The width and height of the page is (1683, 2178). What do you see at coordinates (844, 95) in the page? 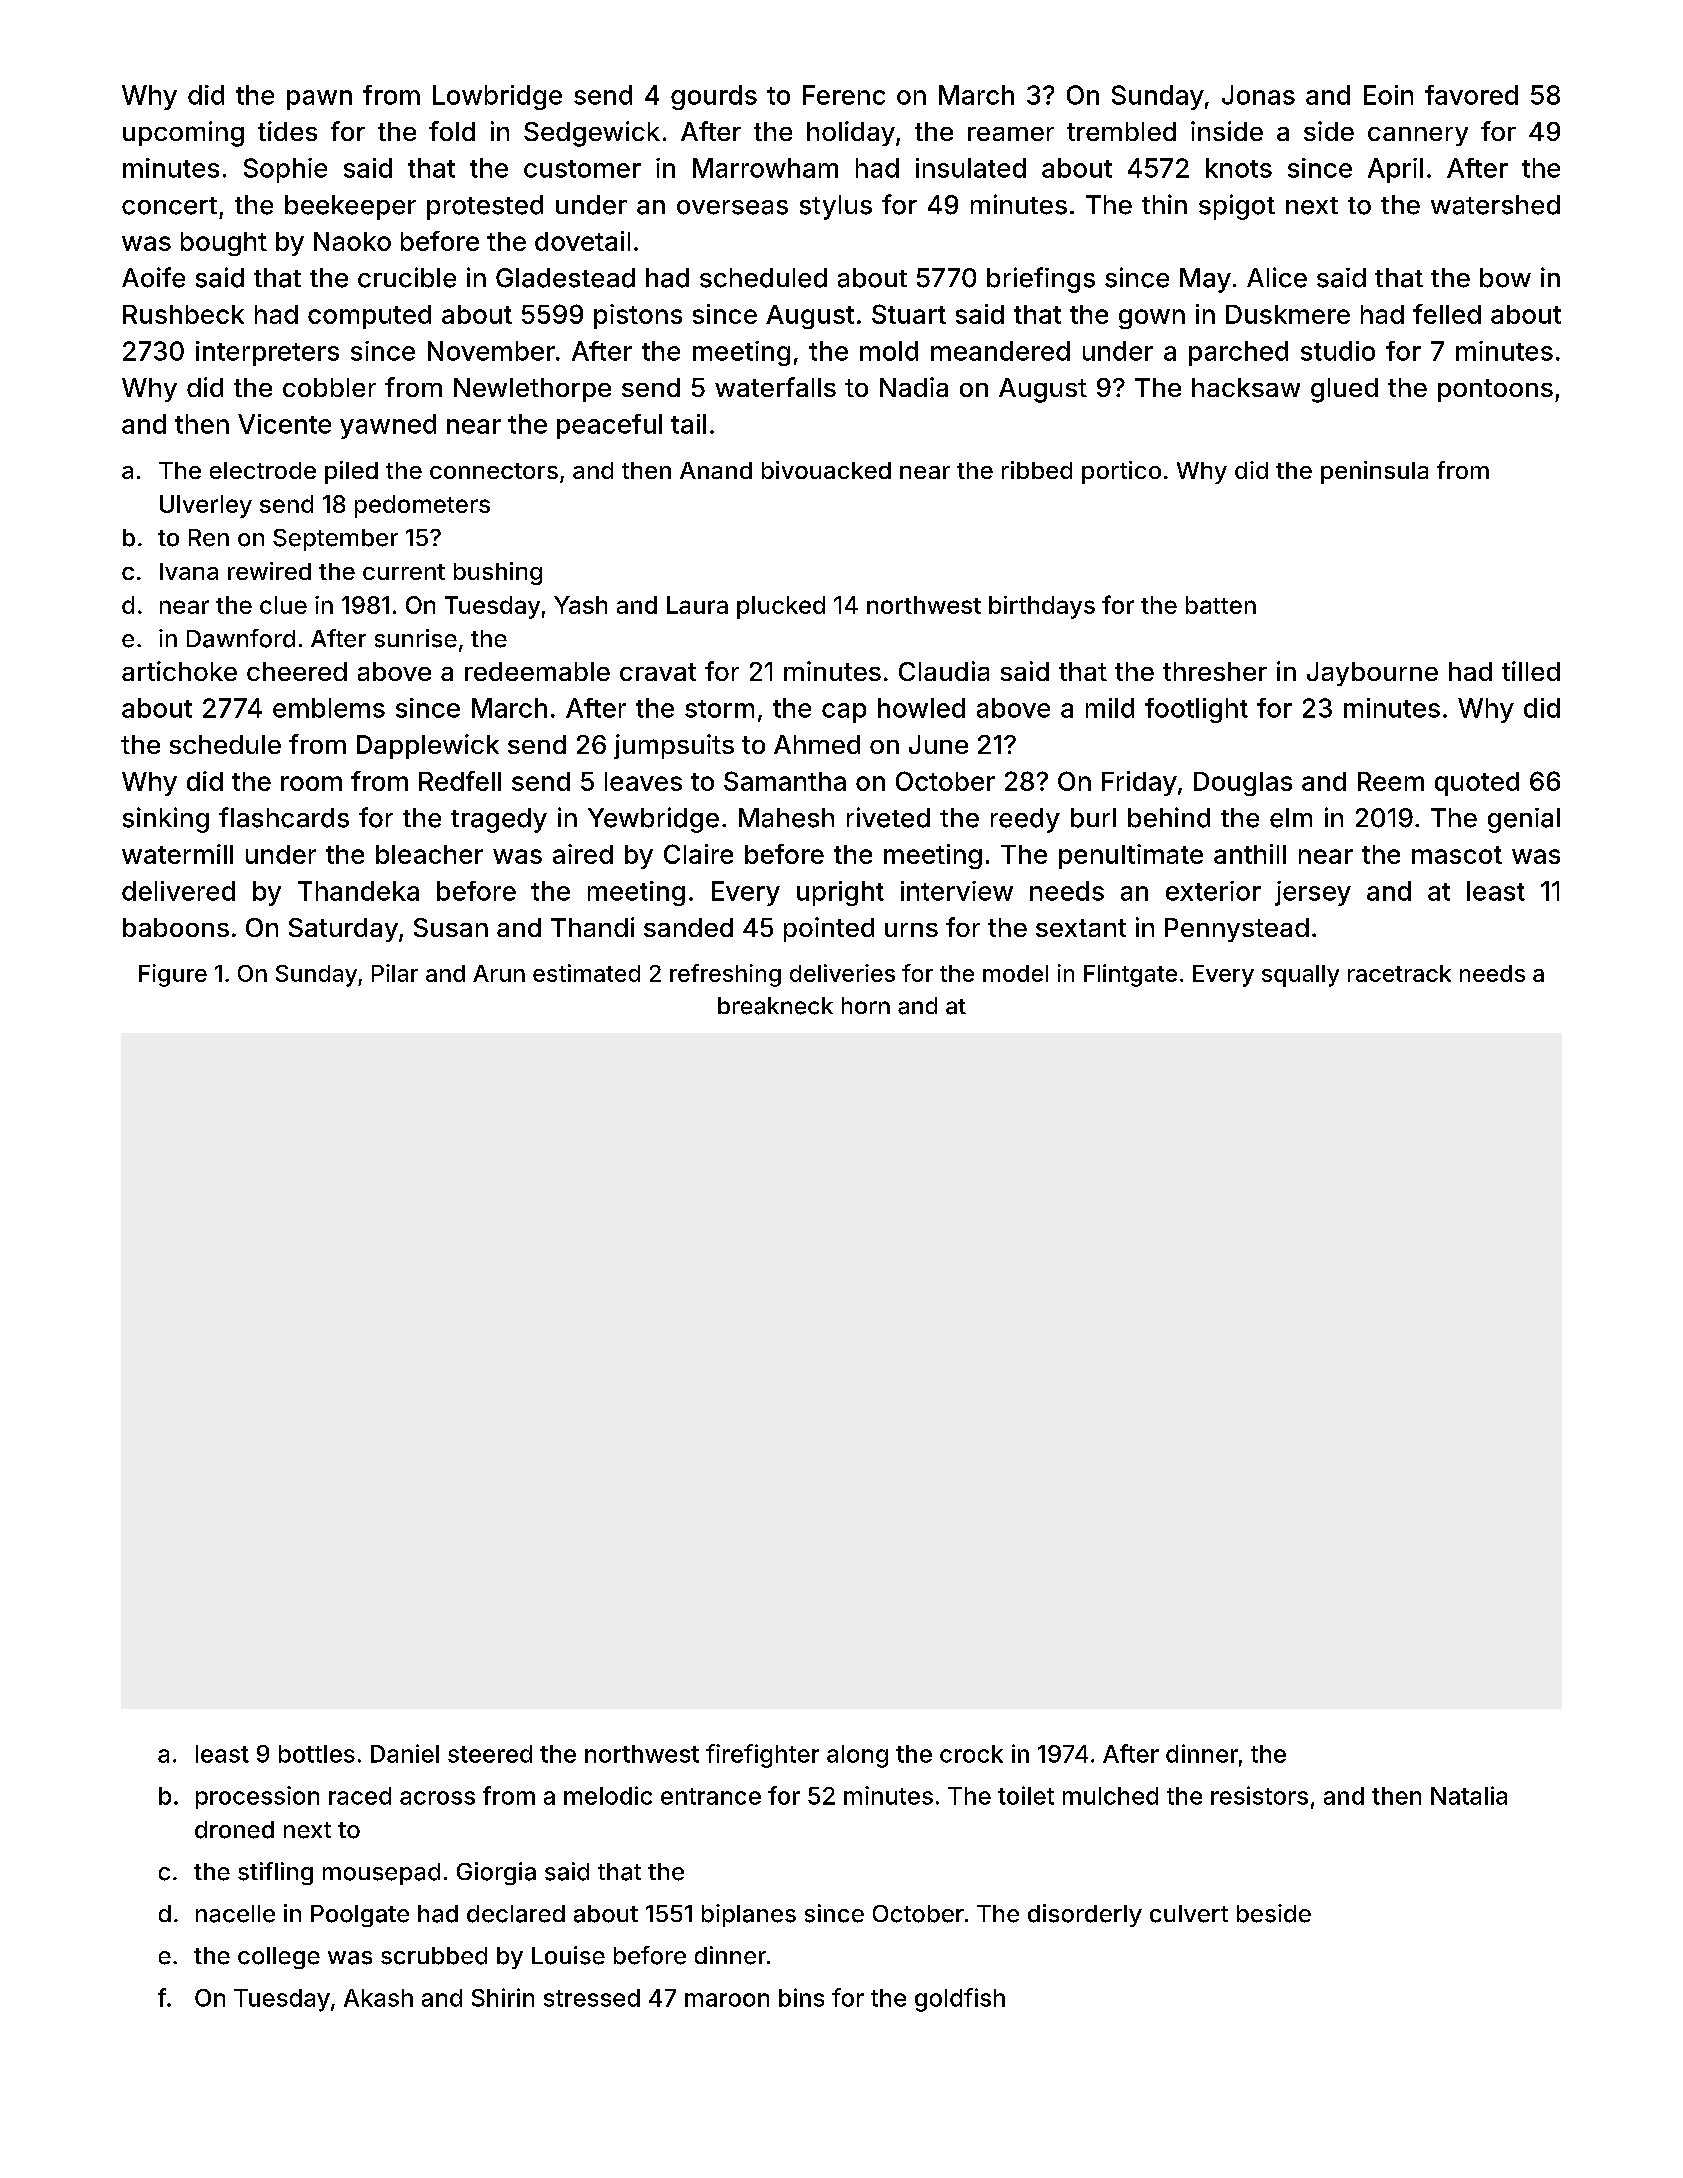
I see `Ferenc` at bounding box center [844, 95].
